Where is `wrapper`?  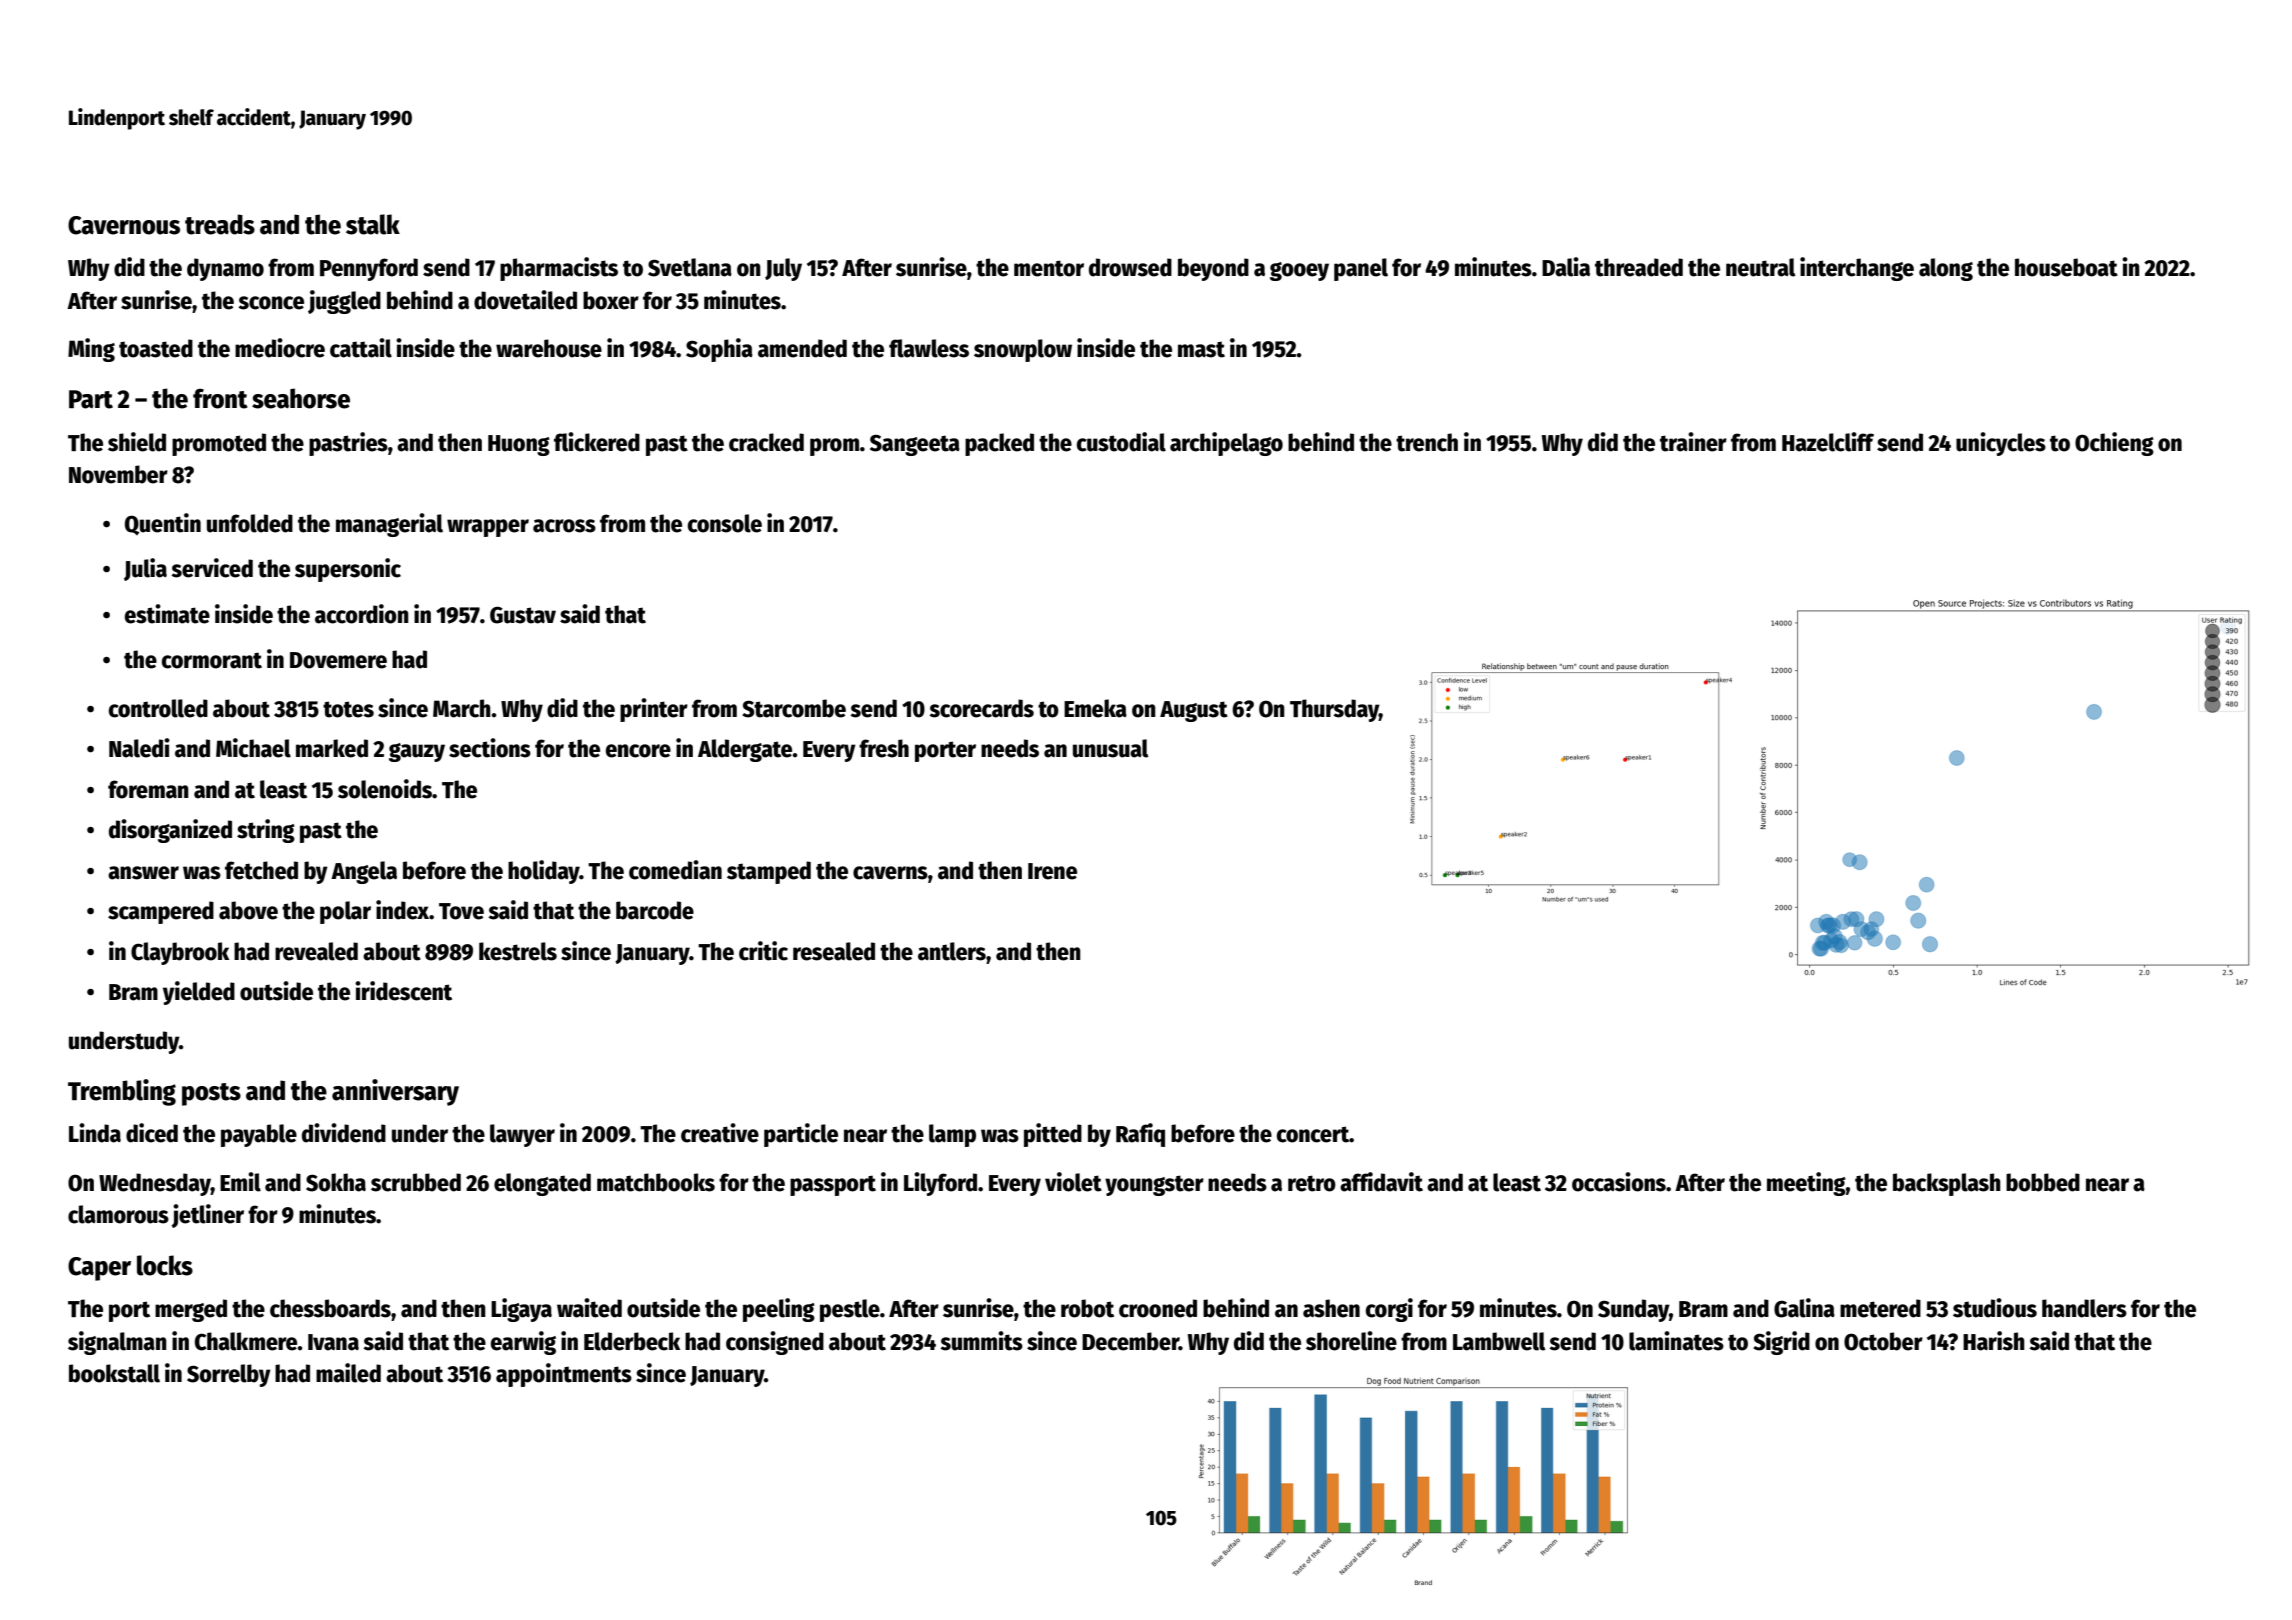
wrapper is located at coordinates (488, 528).
